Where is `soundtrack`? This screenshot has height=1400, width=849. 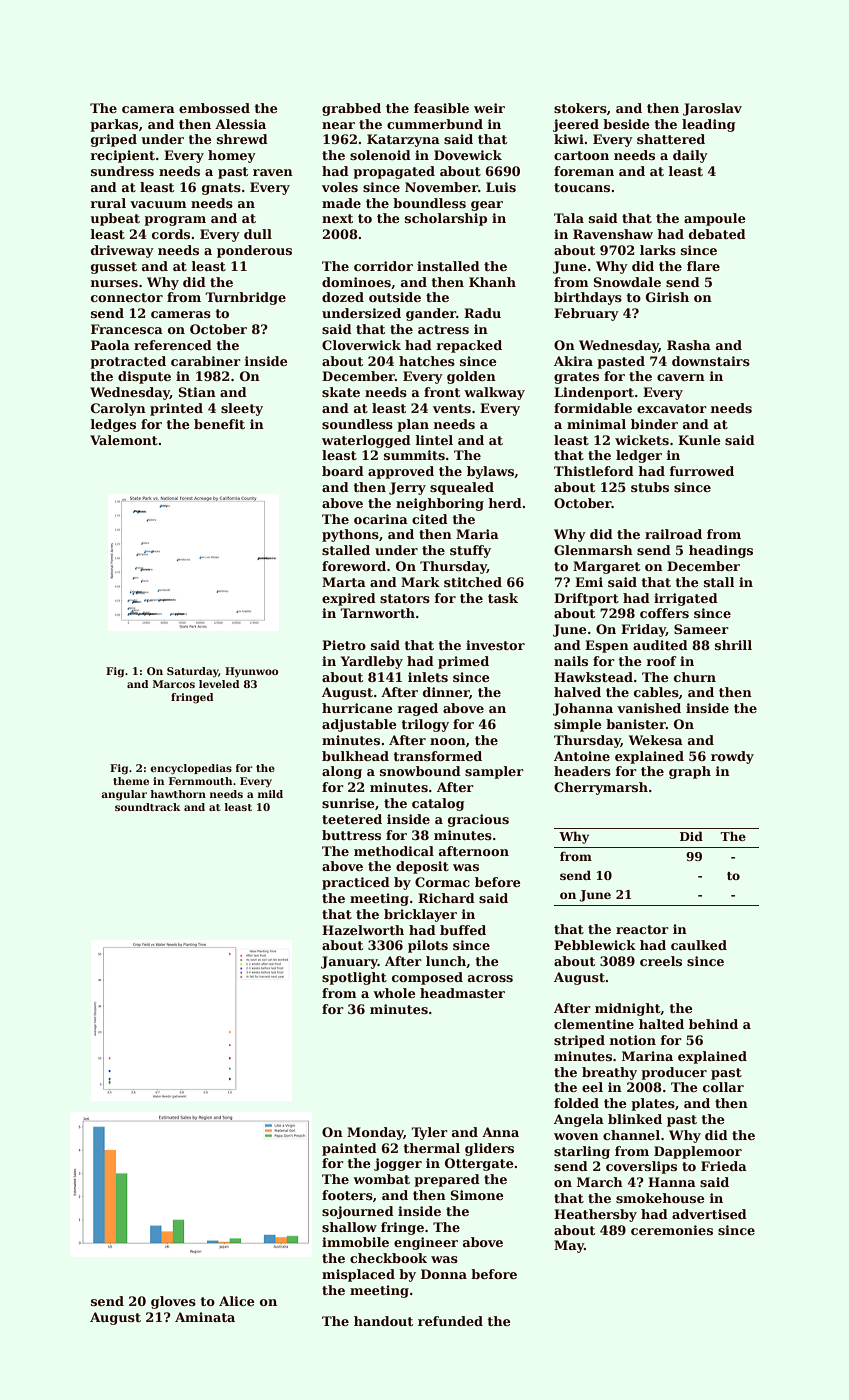
soundtrack is located at coordinates (148, 807).
